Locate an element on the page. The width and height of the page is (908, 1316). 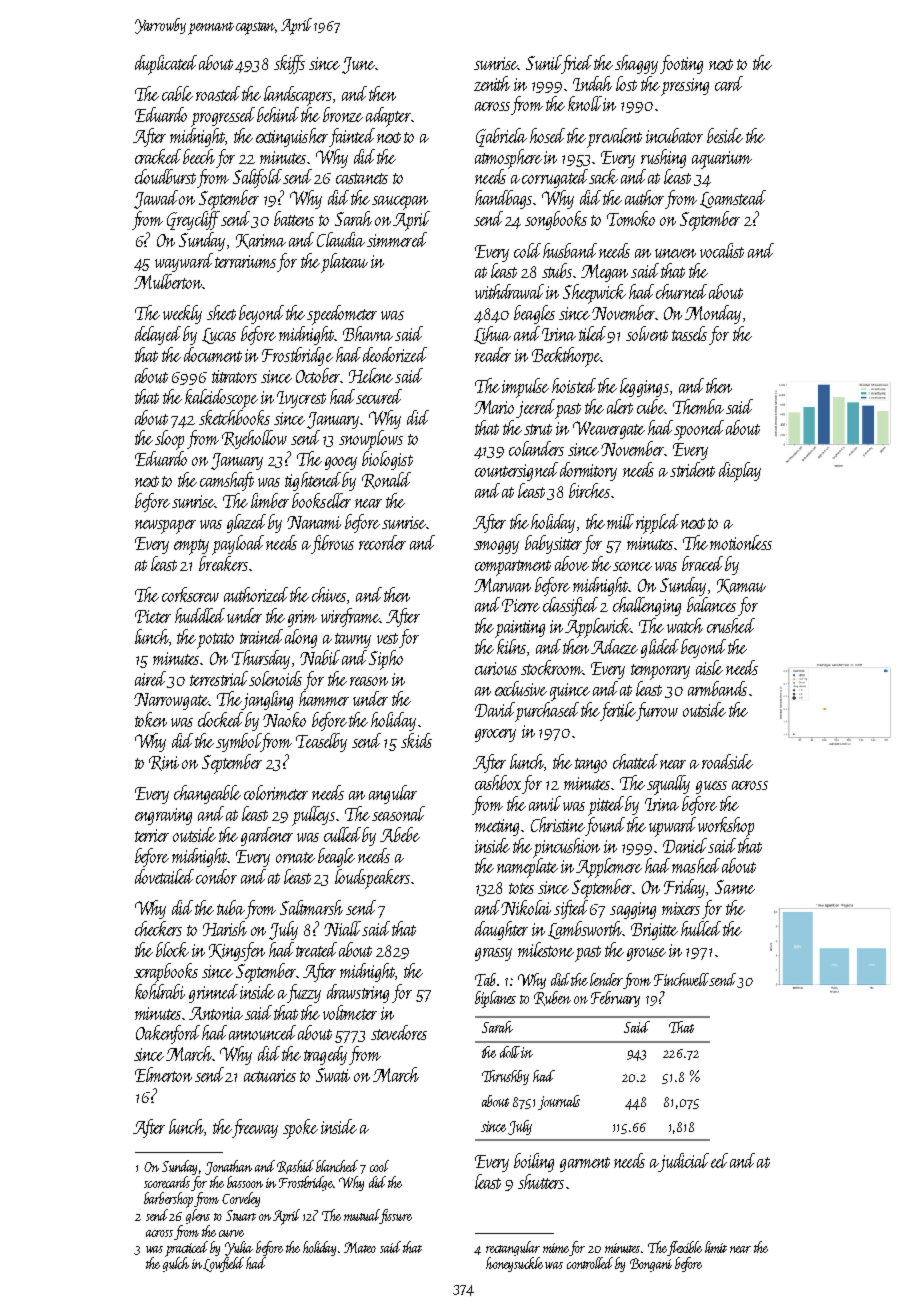
zenith is located at coordinates (492, 83).
